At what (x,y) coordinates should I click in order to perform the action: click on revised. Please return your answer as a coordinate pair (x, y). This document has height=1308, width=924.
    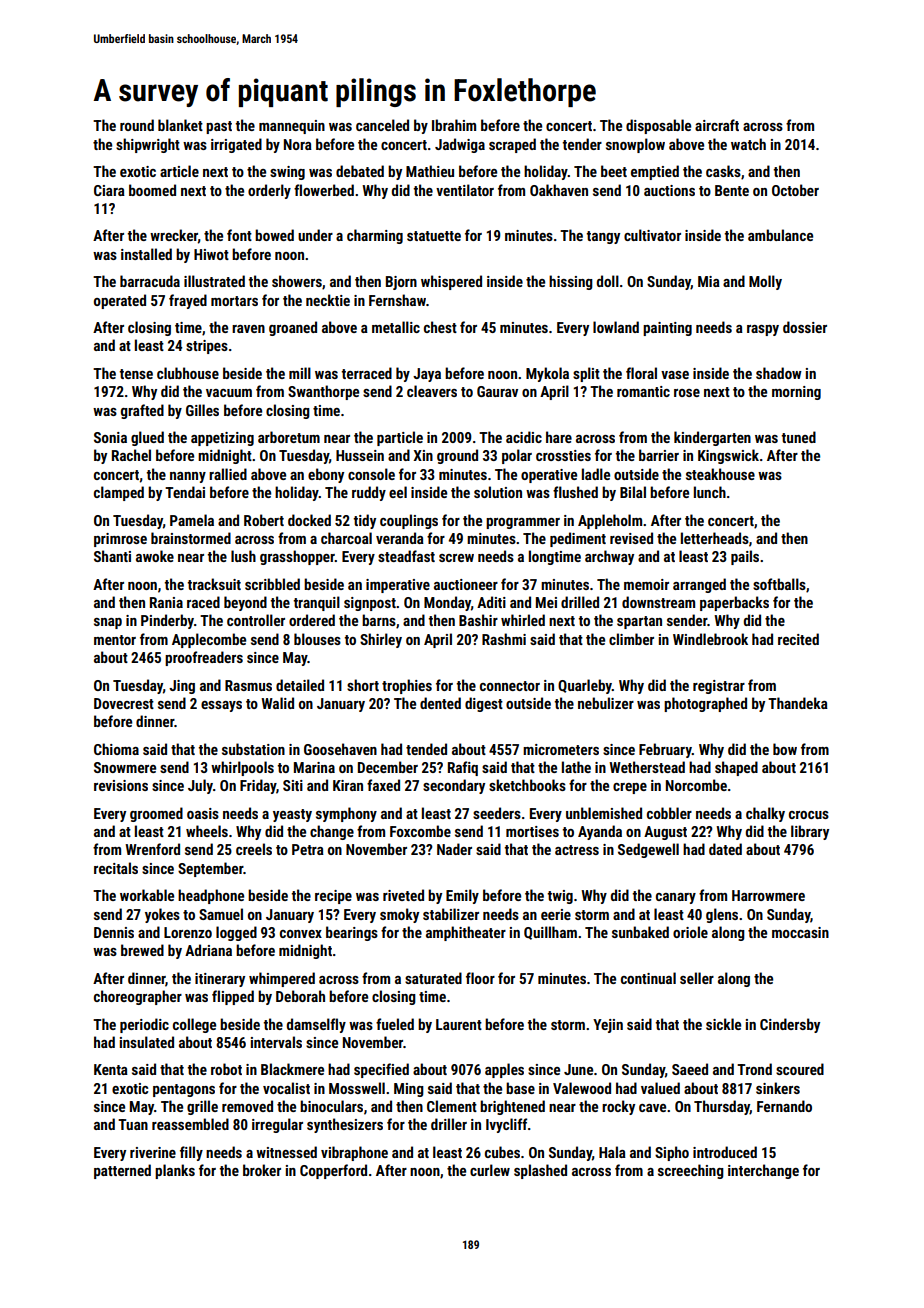
    Looking at the image, I should click on (631, 538).
